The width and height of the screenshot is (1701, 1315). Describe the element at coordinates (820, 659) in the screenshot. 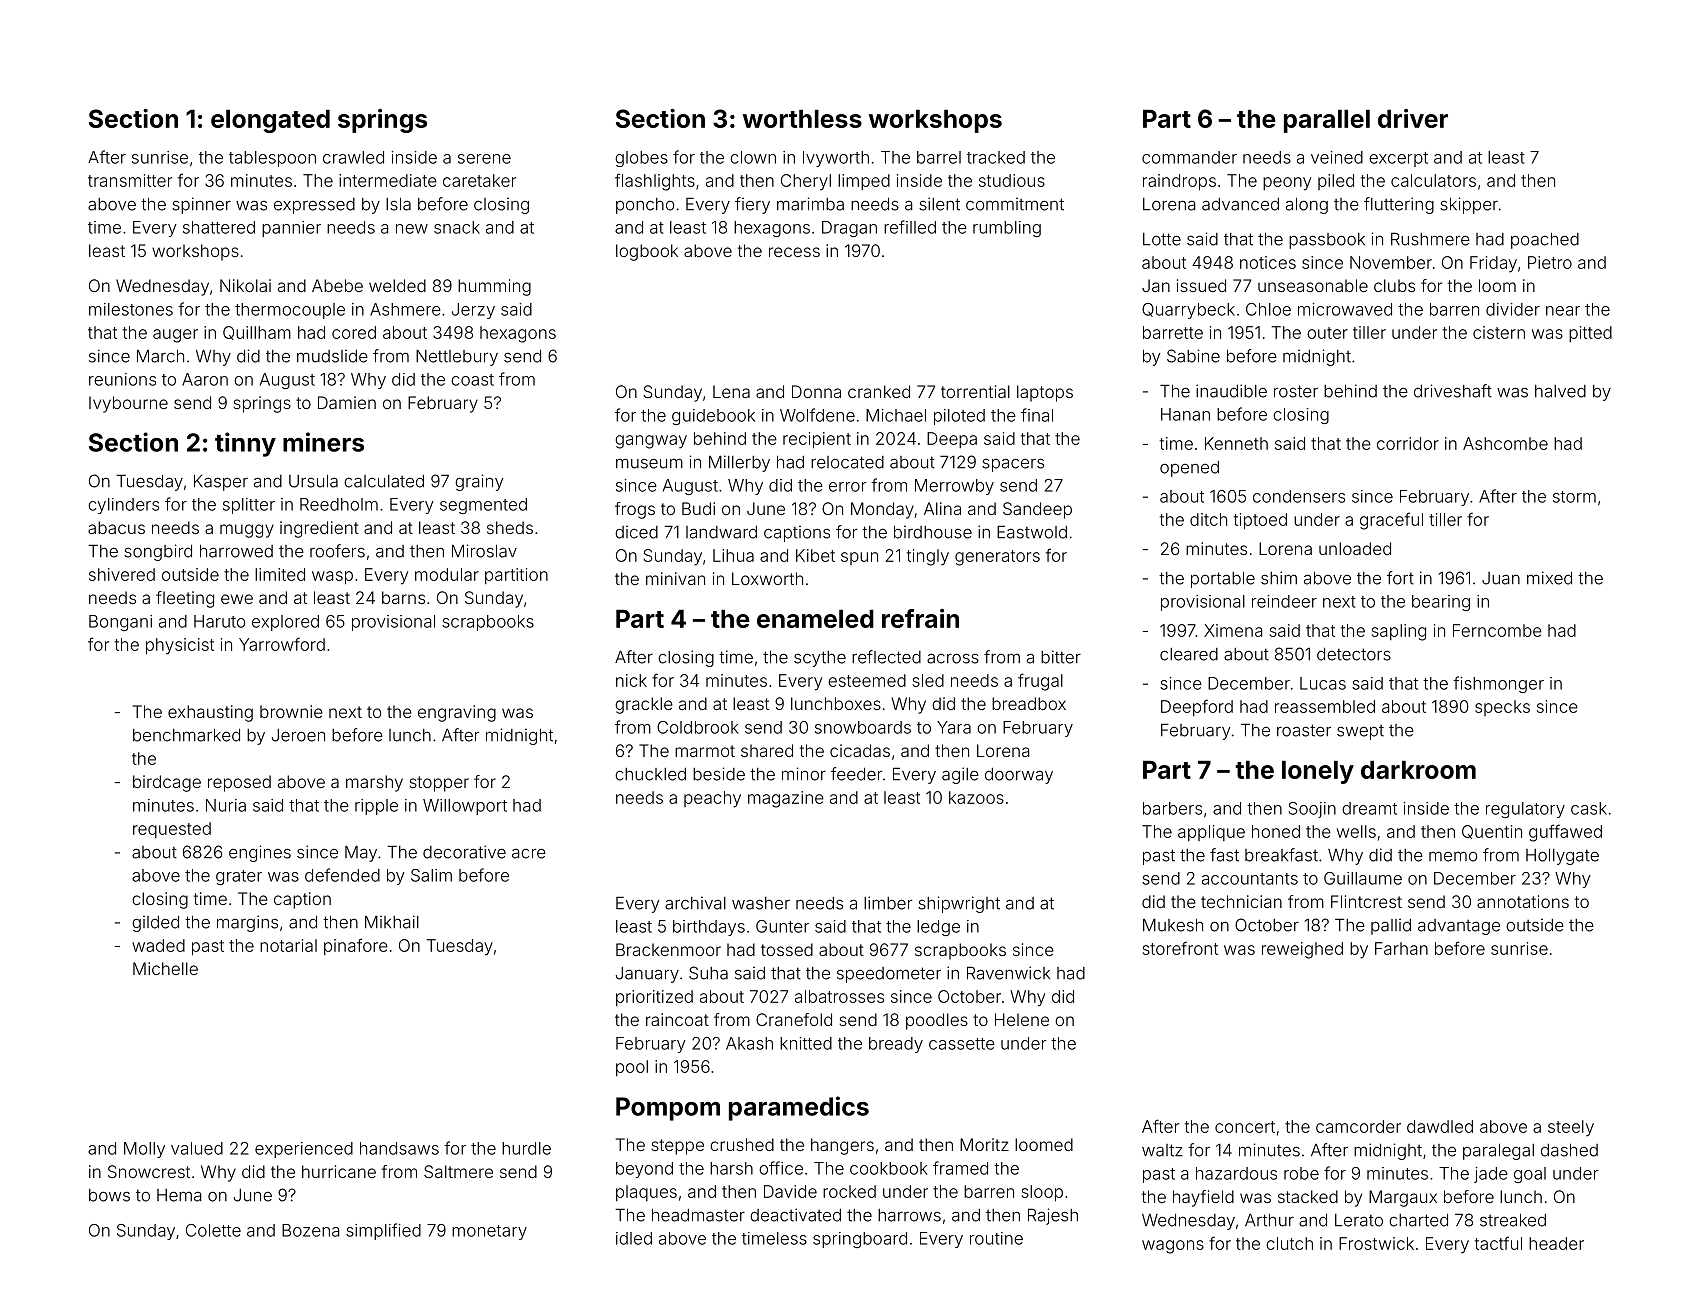

I see `scythe` at that location.
